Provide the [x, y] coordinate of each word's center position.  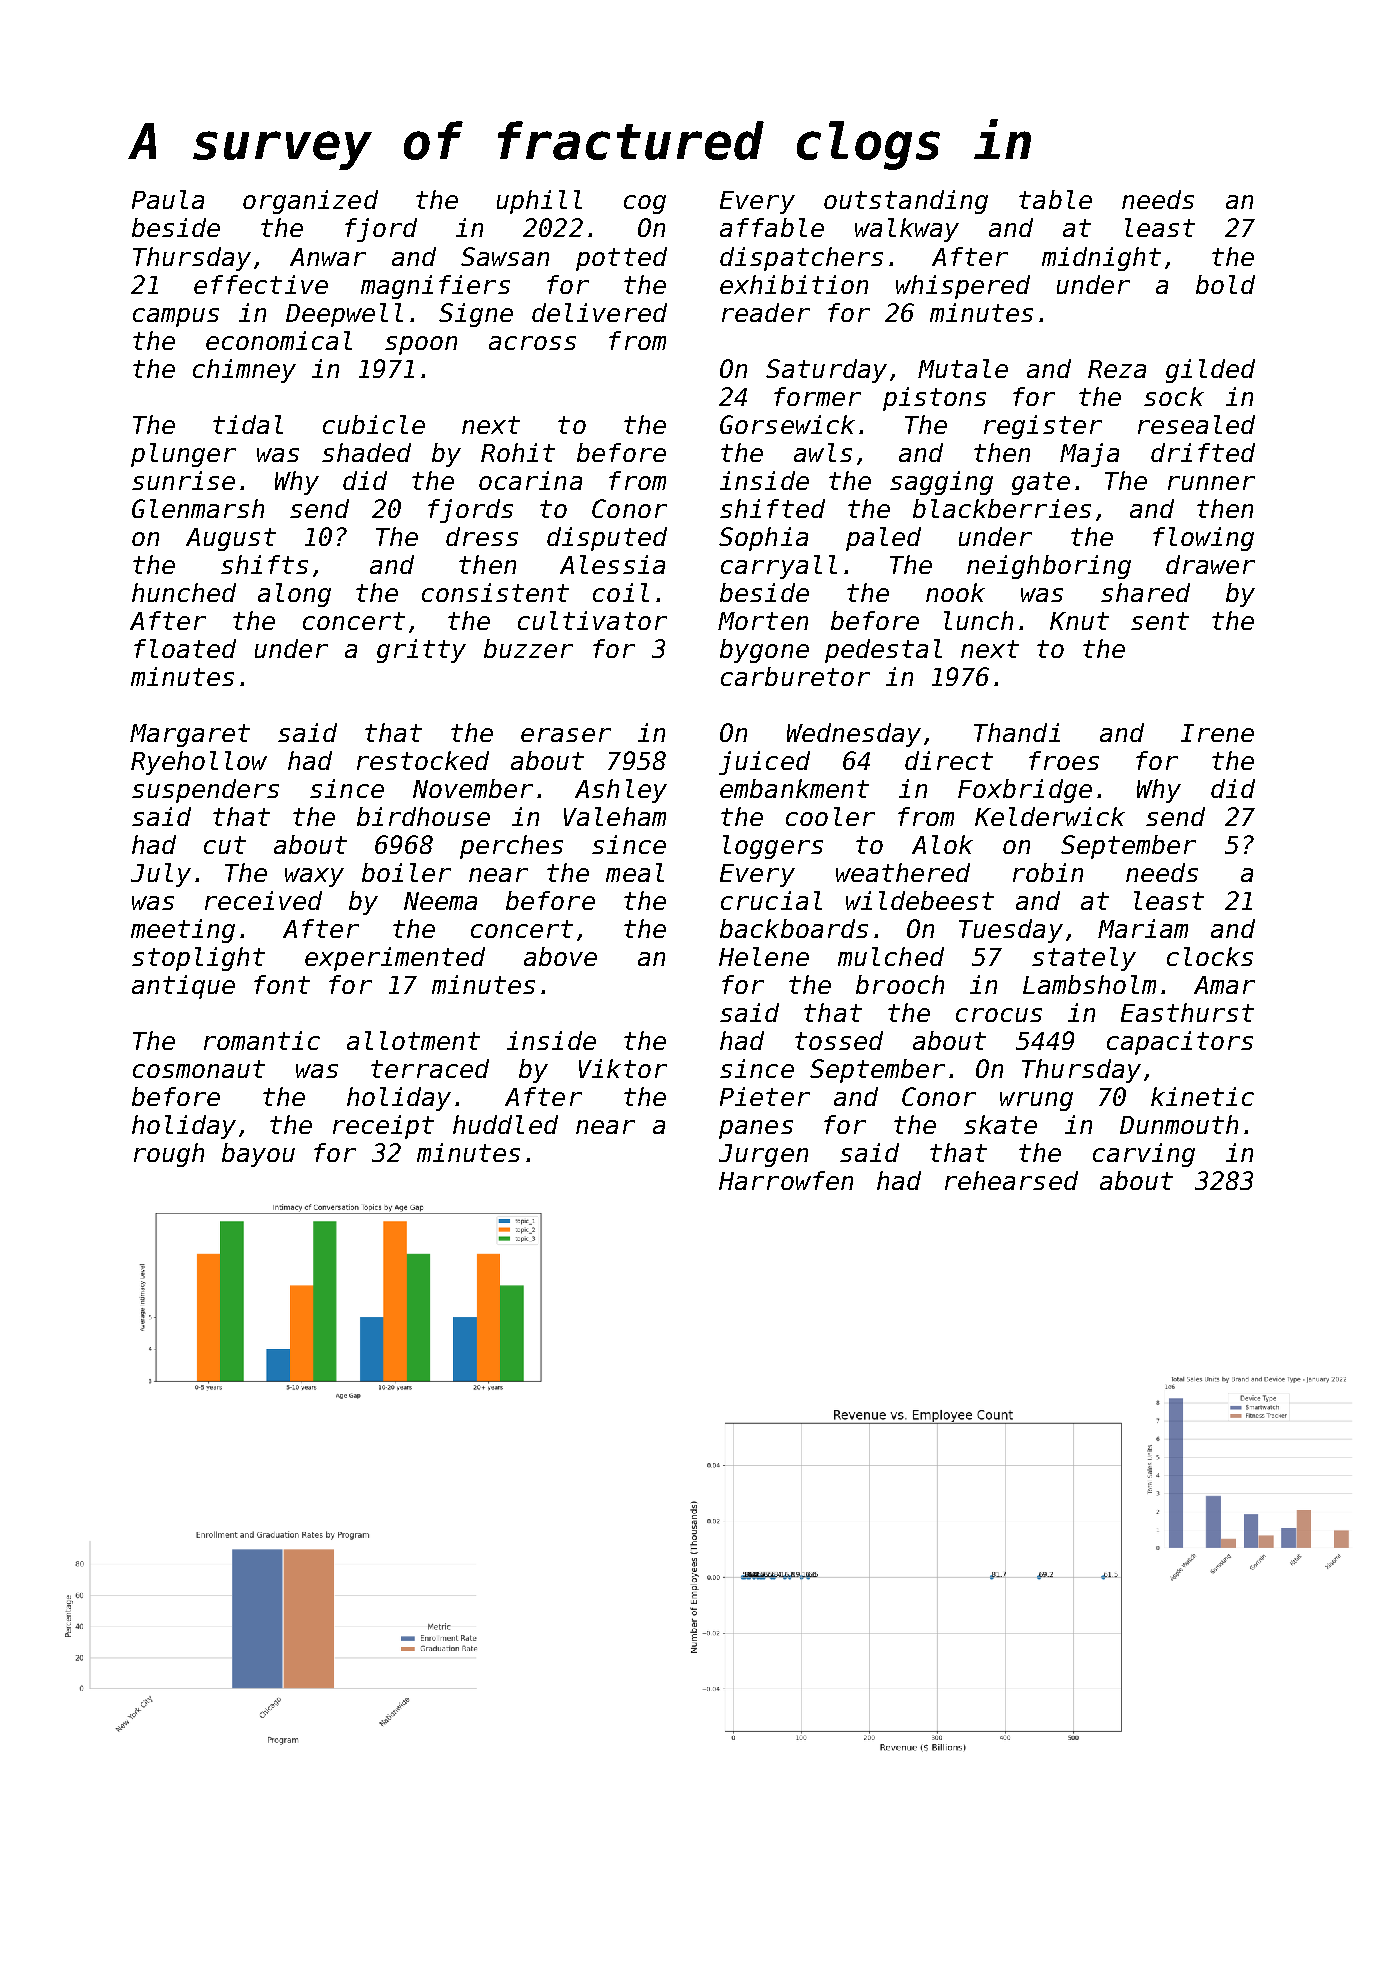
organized [310, 202]
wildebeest [920, 900]
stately [1084, 959]
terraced [430, 1068]
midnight [1101, 259]
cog [645, 204]
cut [225, 845]
